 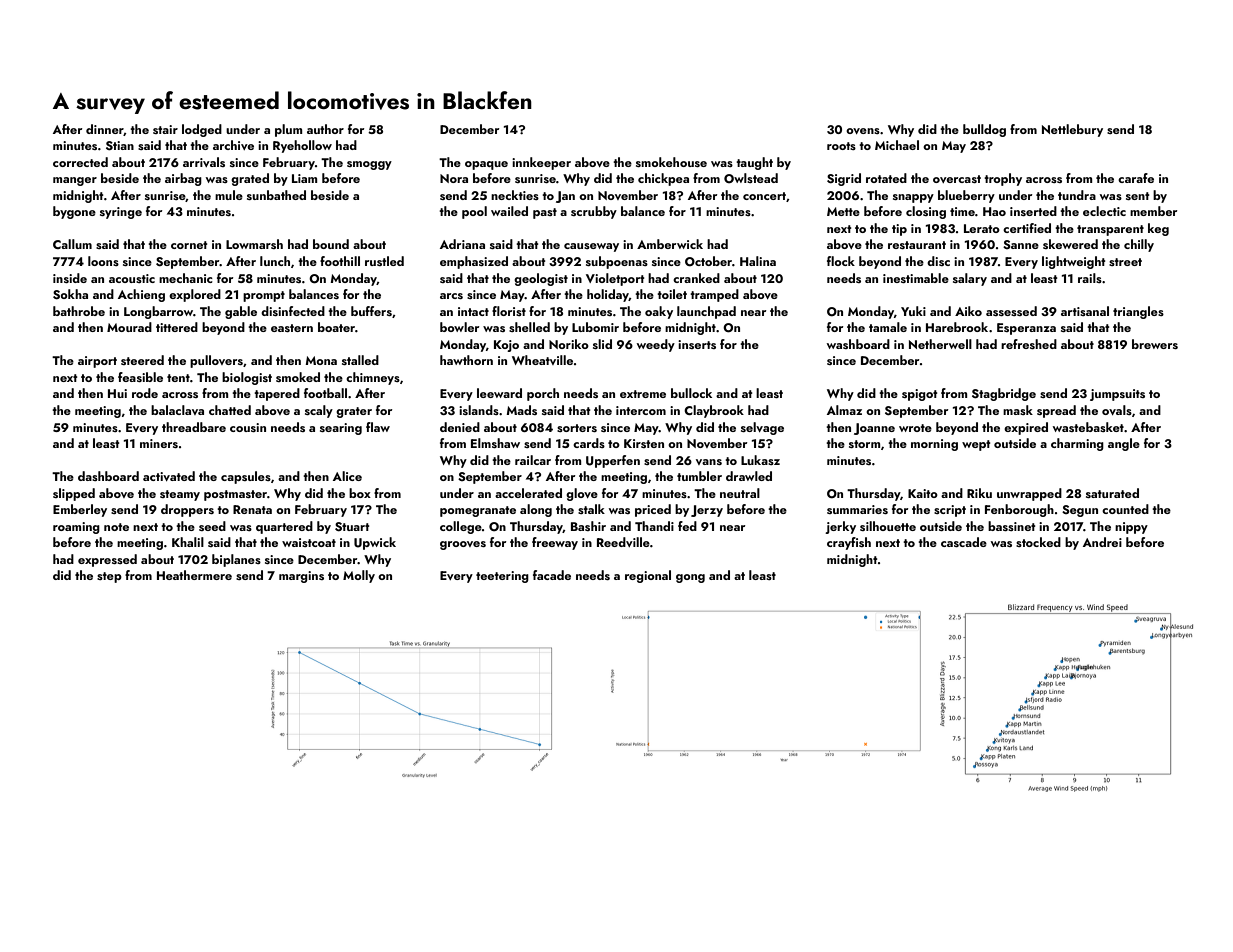 I want to click on Nettlebury, so click(x=1072, y=130).
